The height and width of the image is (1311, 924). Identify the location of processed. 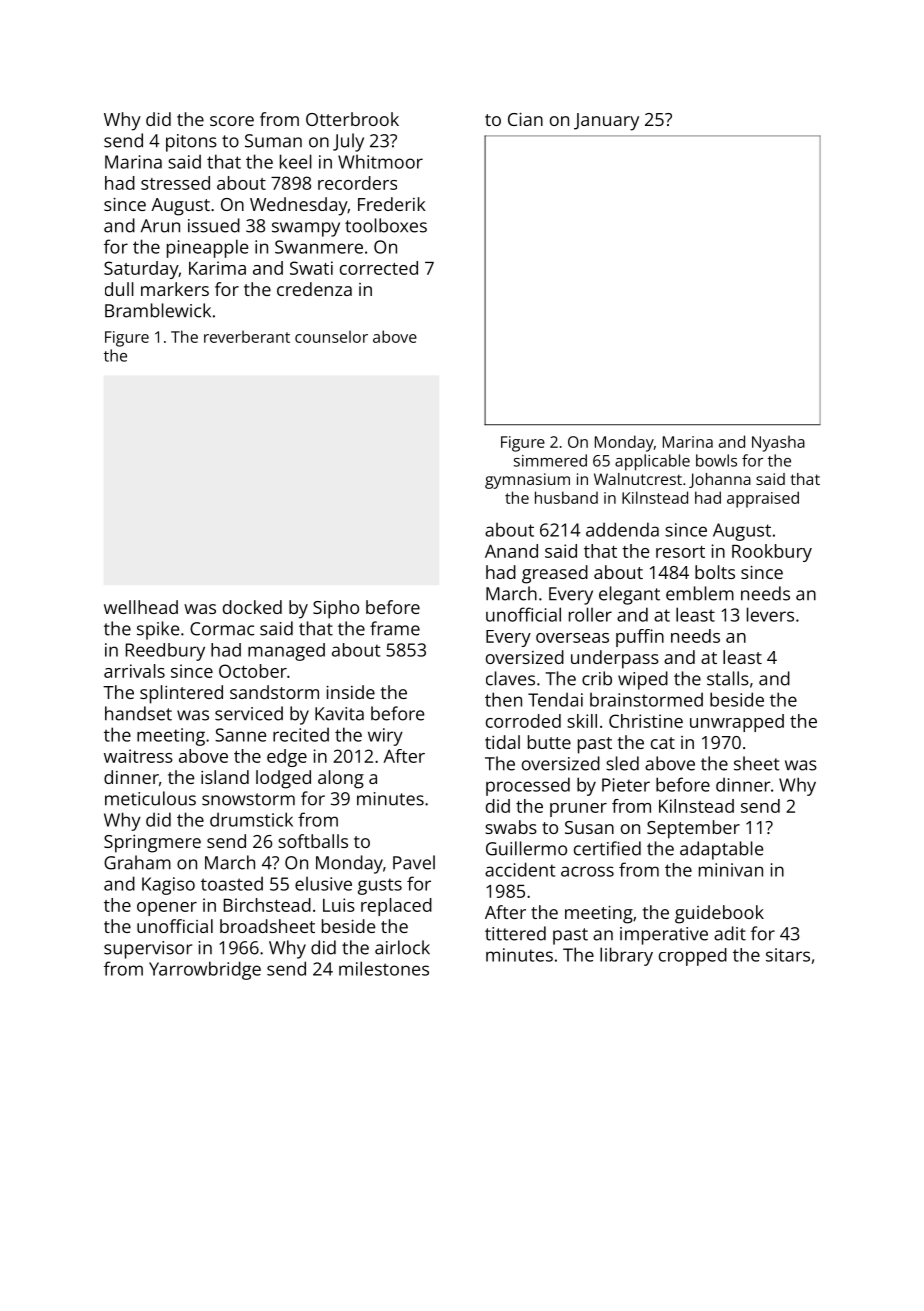
(528, 786).
